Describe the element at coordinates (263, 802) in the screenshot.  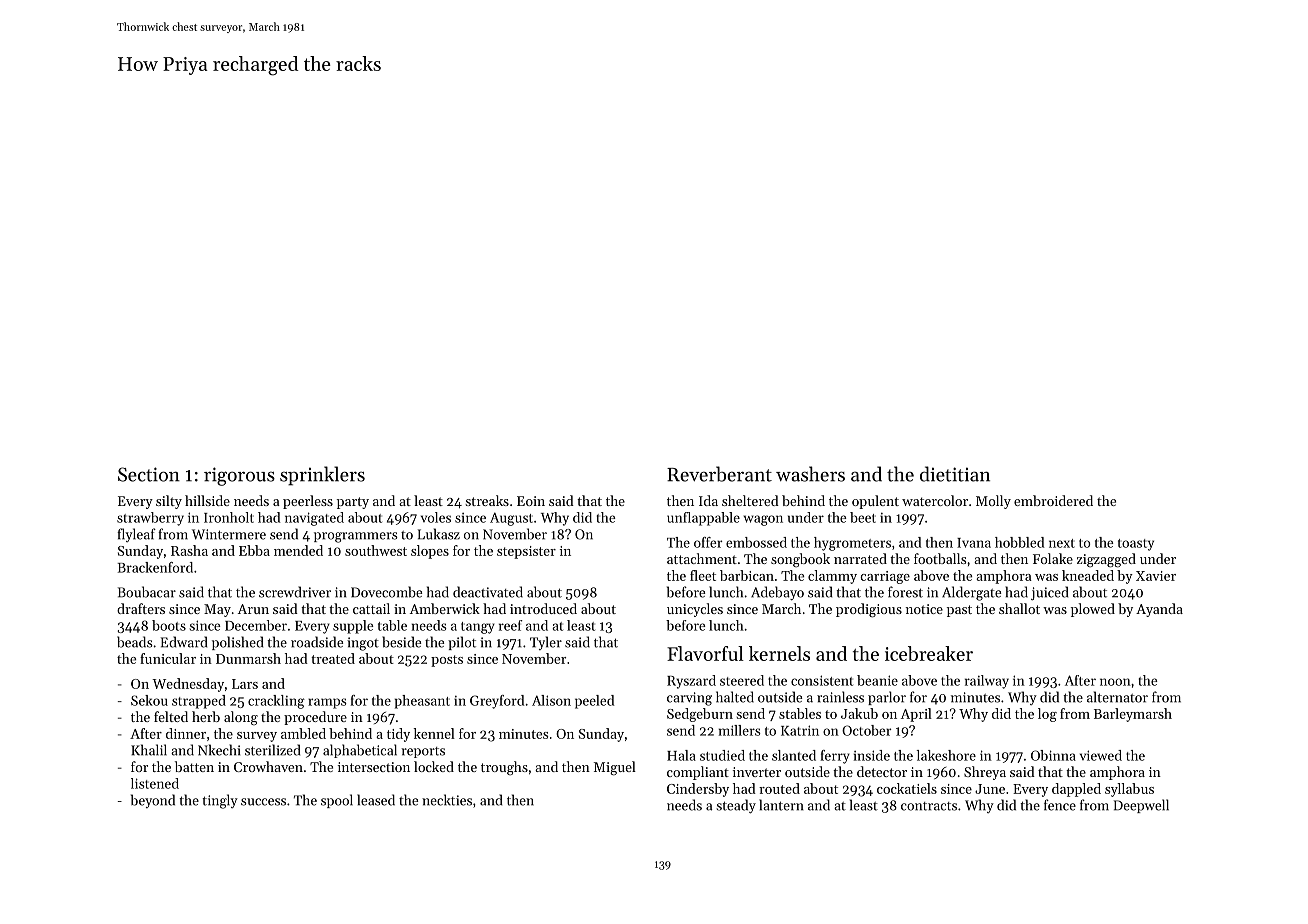
I see `success` at that location.
